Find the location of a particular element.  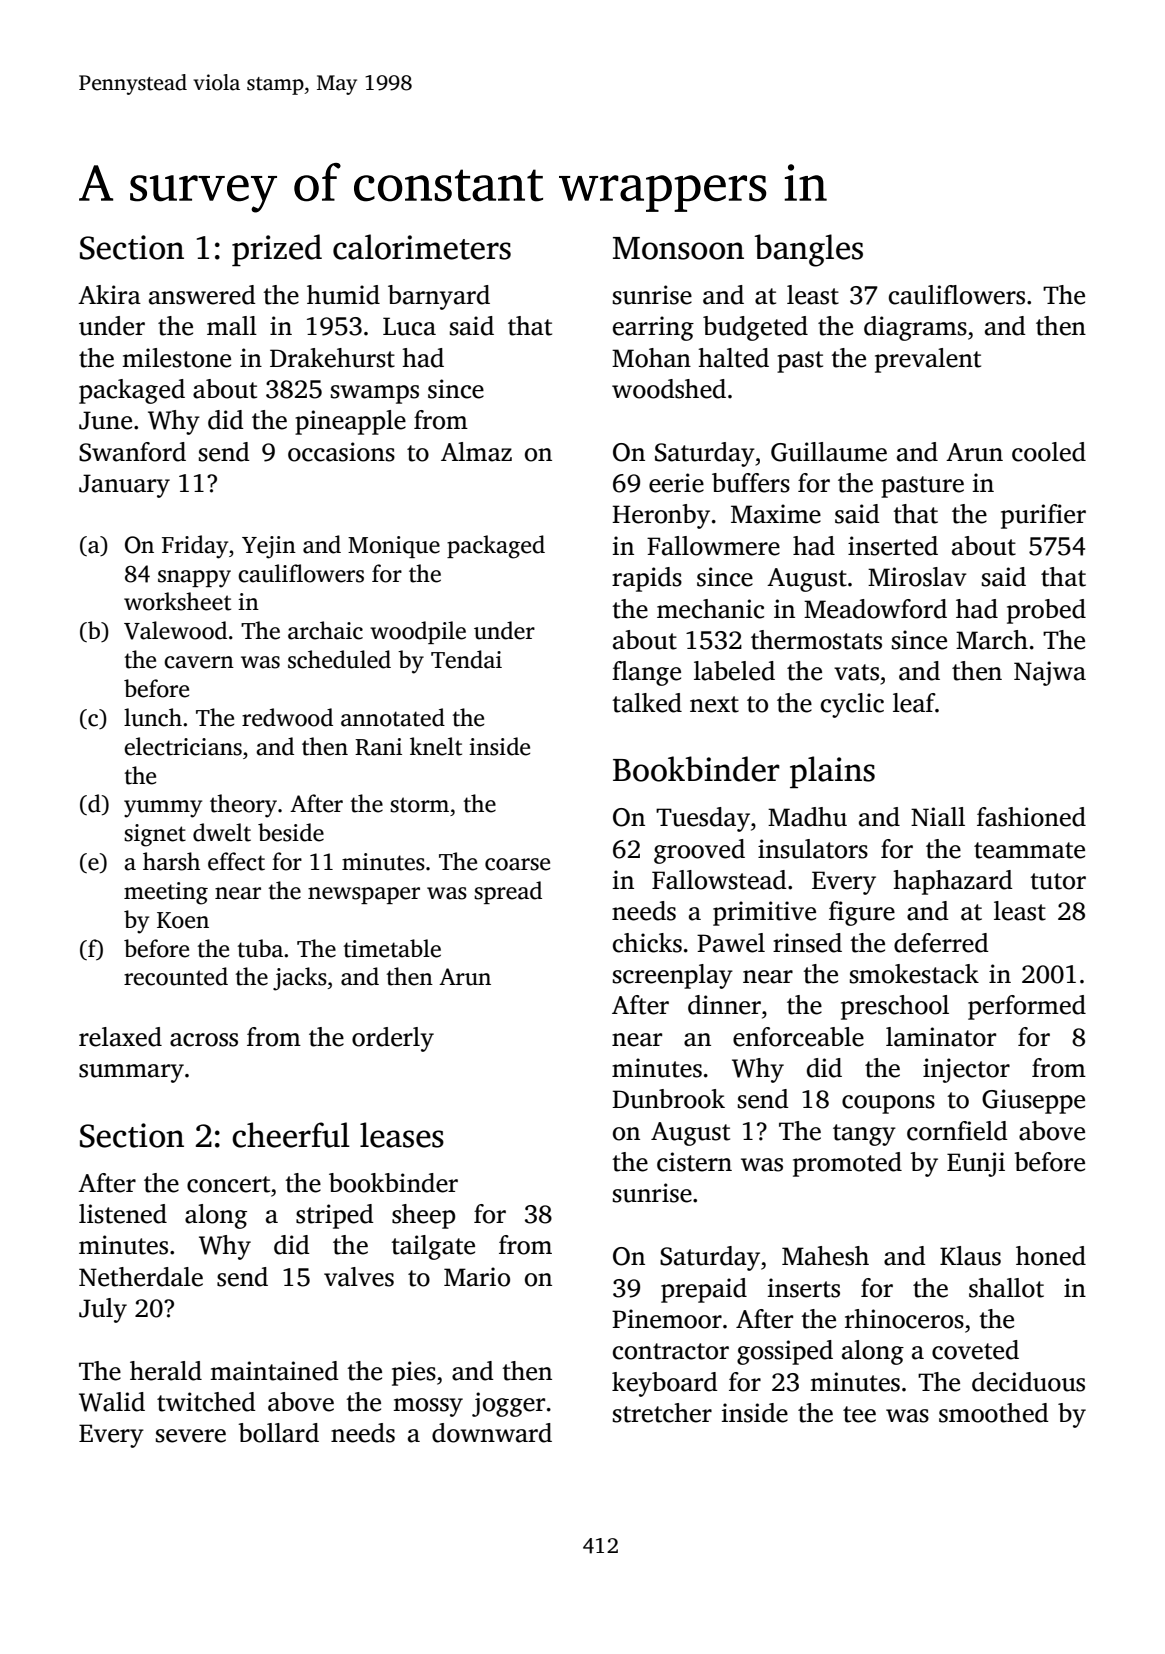

bollard is located at coordinates (278, 1433).
